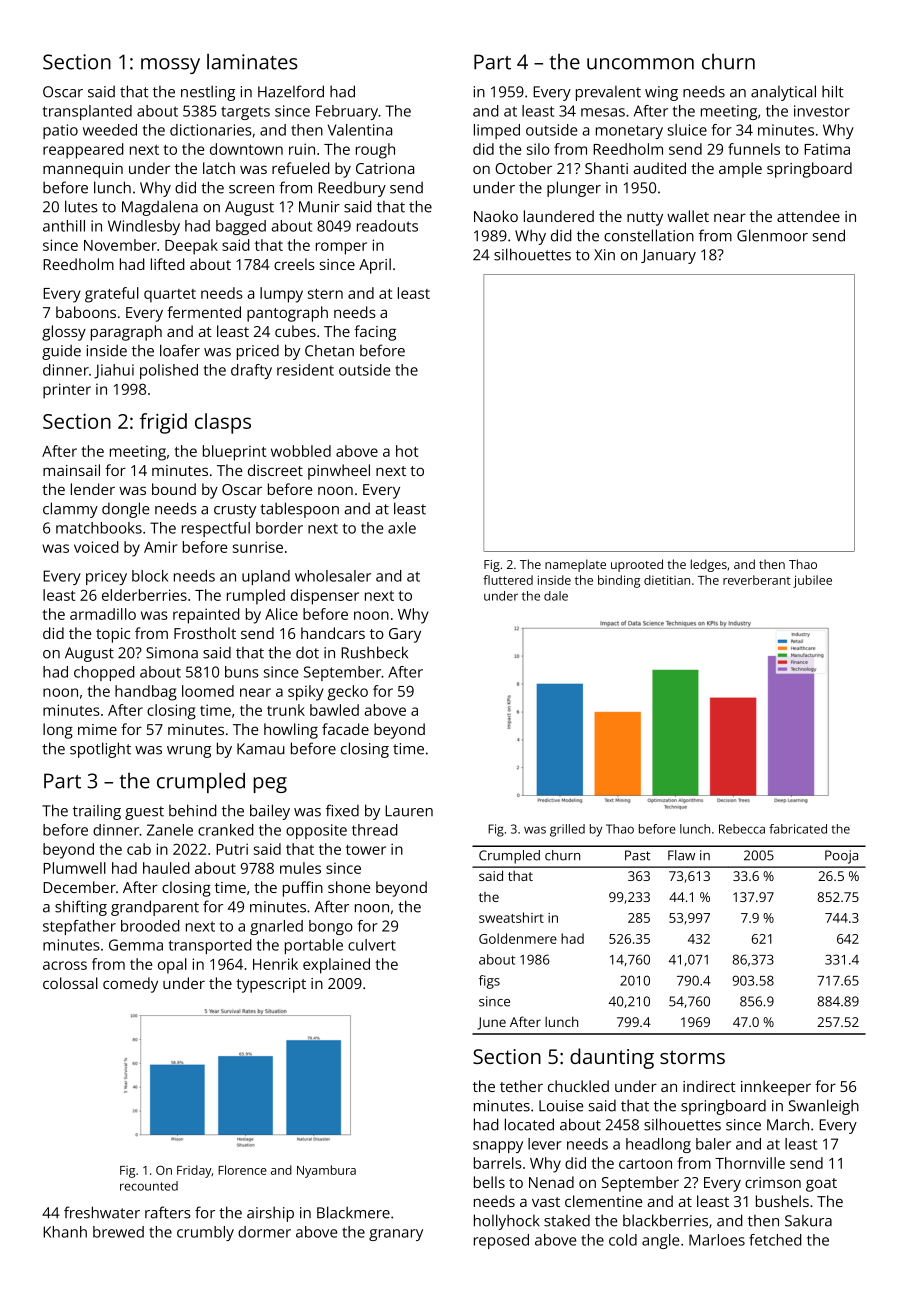 This screenshot has height=1316, width=908. What do you see at coordinates (402, 528) in the screenshot?
I see `axle` at bounding box center [402, 528].
